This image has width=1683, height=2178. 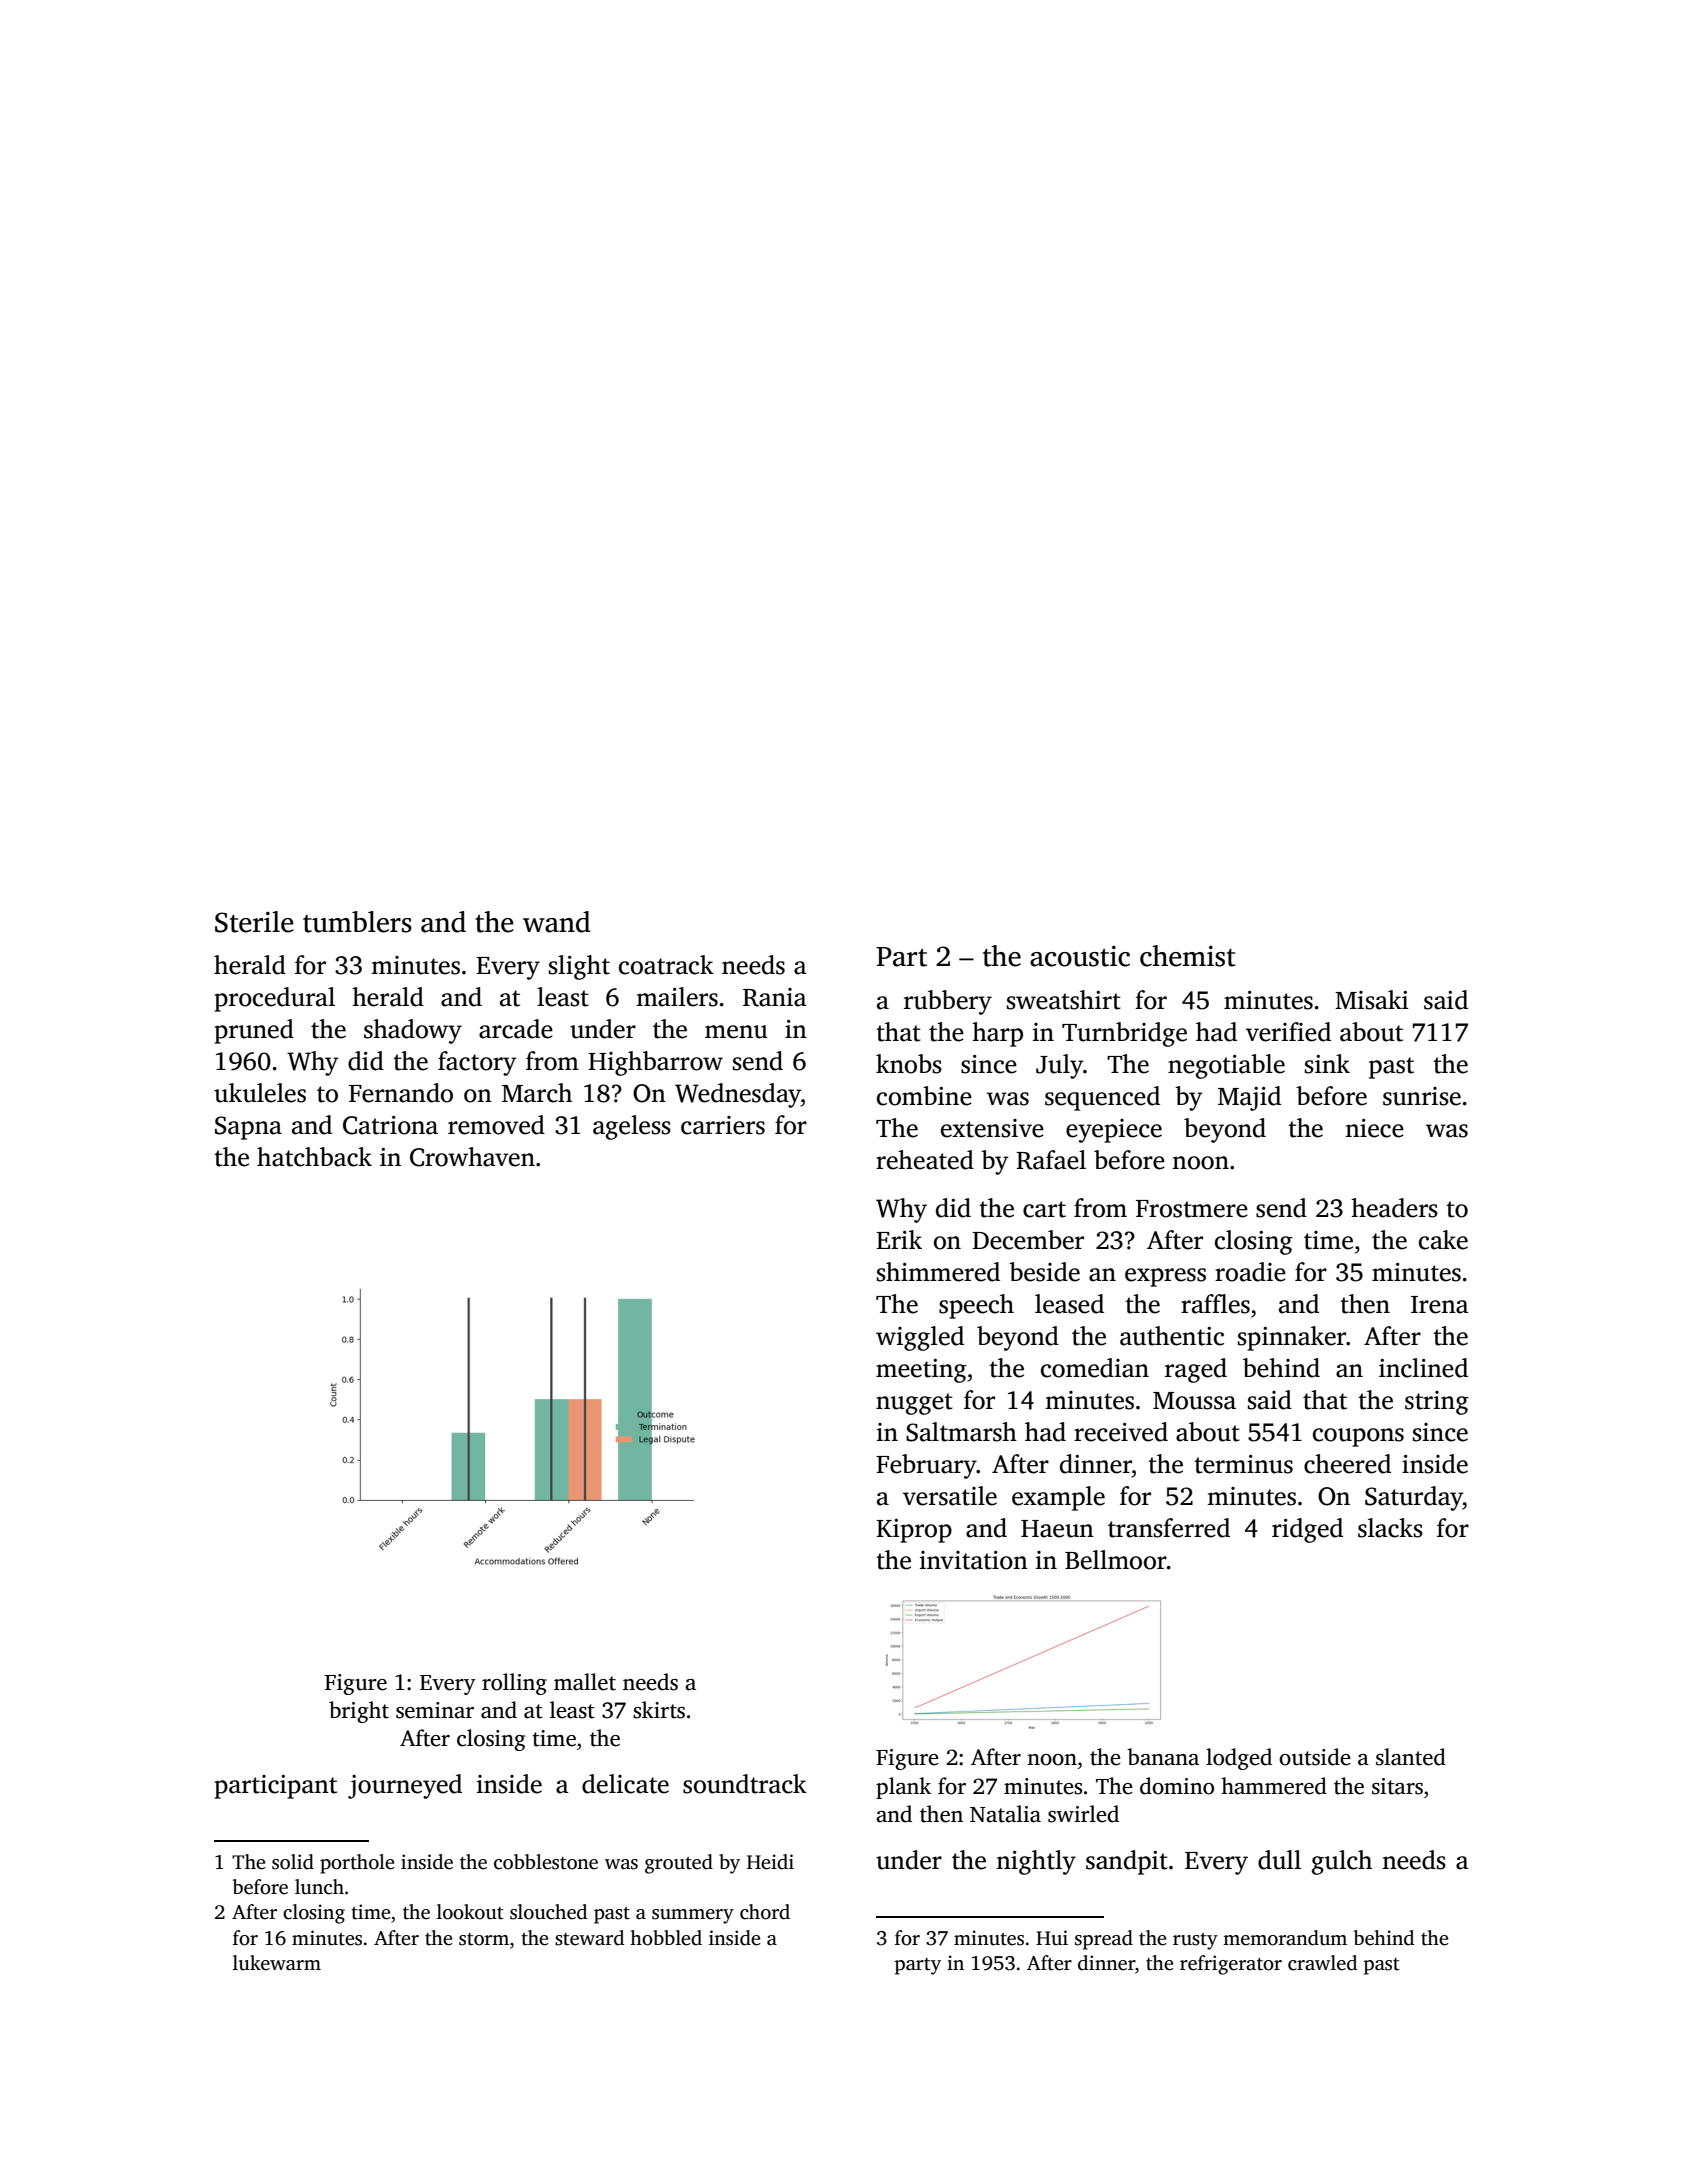 I want to click on string, so click(x=1437, y=1403).
